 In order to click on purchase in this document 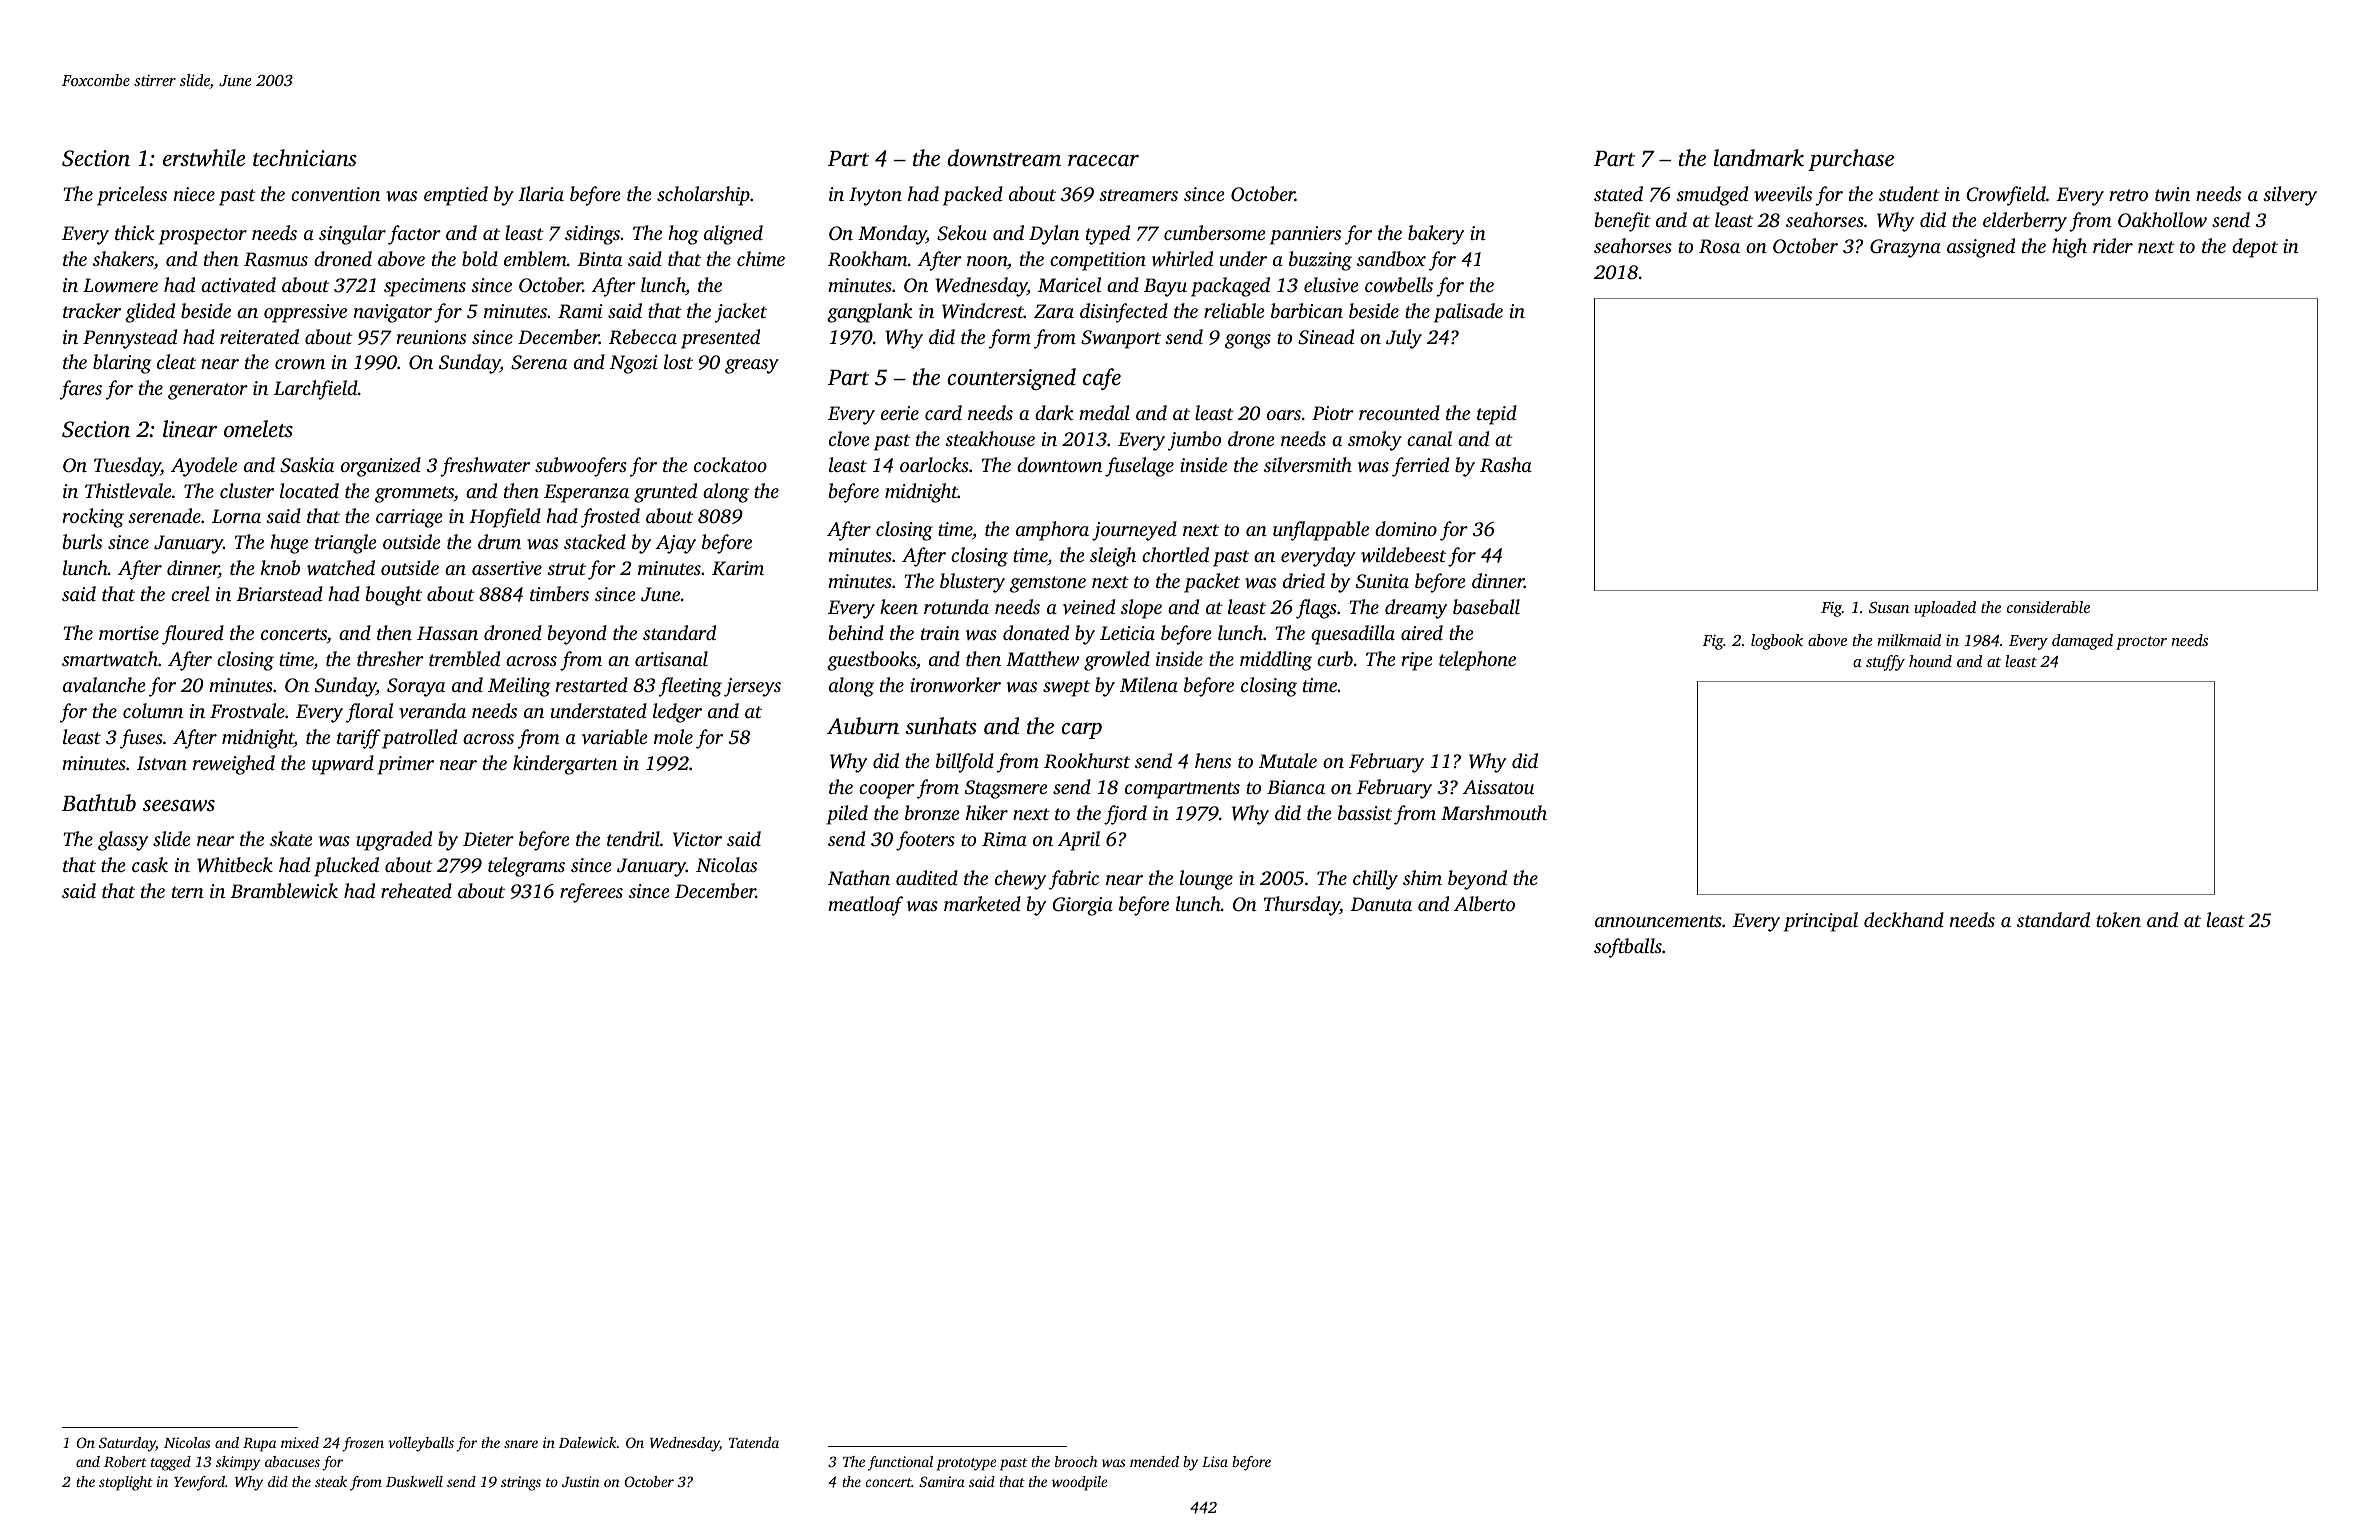, I will do `click(1851, 160)`.
